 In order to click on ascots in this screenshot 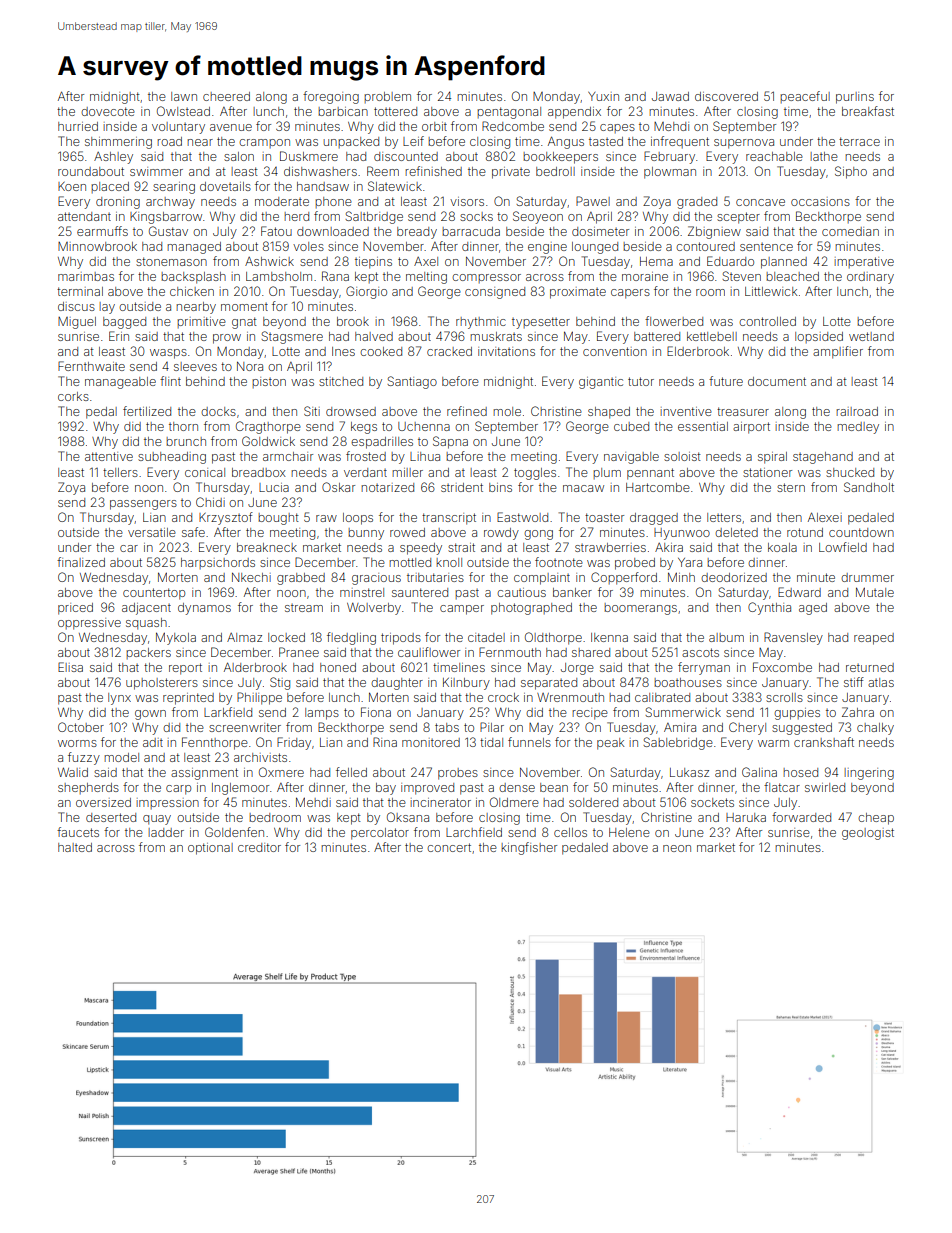, I will do `click(700, 652)`.
